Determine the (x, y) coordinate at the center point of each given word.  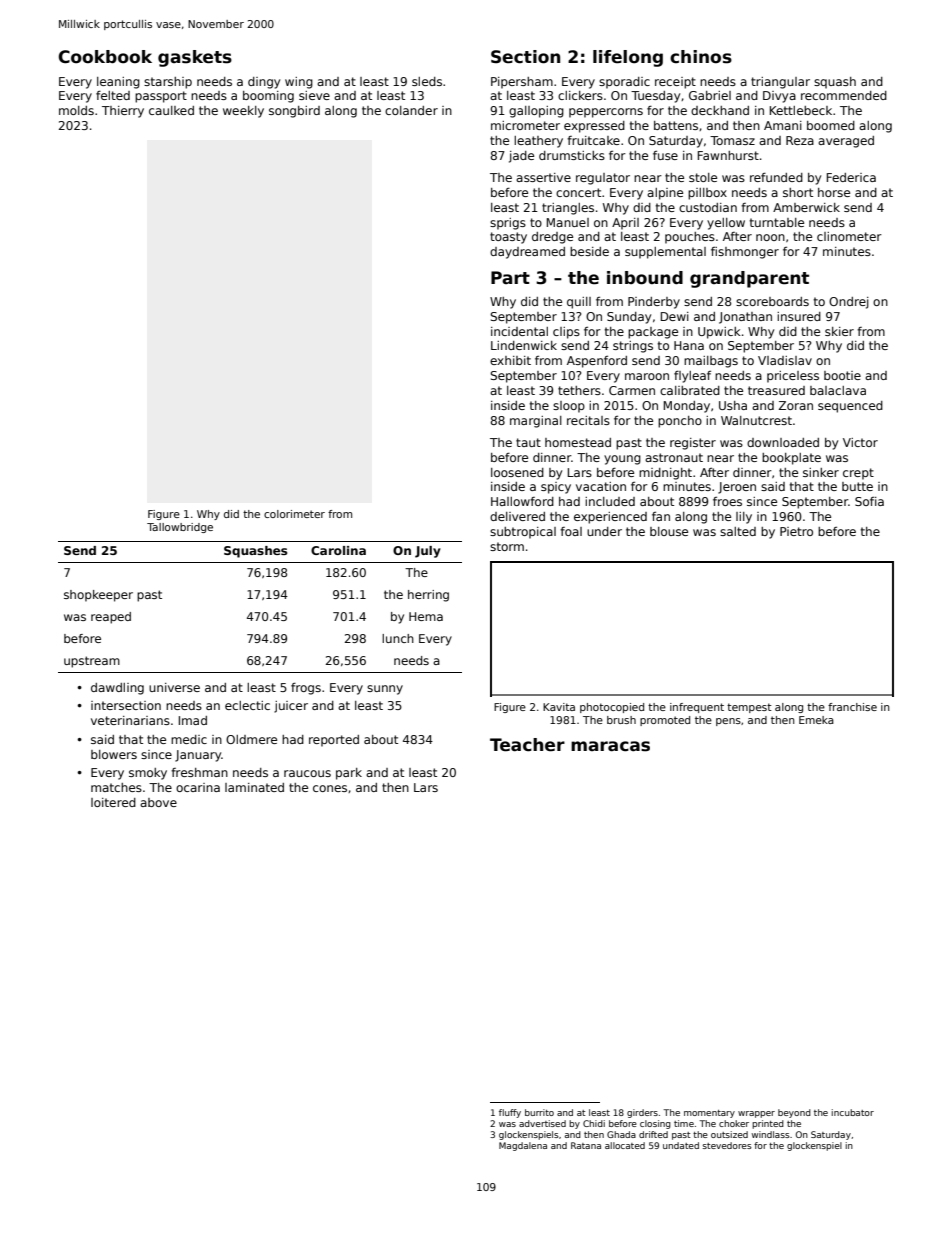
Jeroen (737, 488)
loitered (113, 802)
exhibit (510, 360)
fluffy (510, 1113)
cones (330, 788)
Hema (426, 616)
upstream (92, 662)
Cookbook (105, 57)
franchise (852, 707)
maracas (610, 746)
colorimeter (294, 514)
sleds (427, 81)
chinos (701, 57)
